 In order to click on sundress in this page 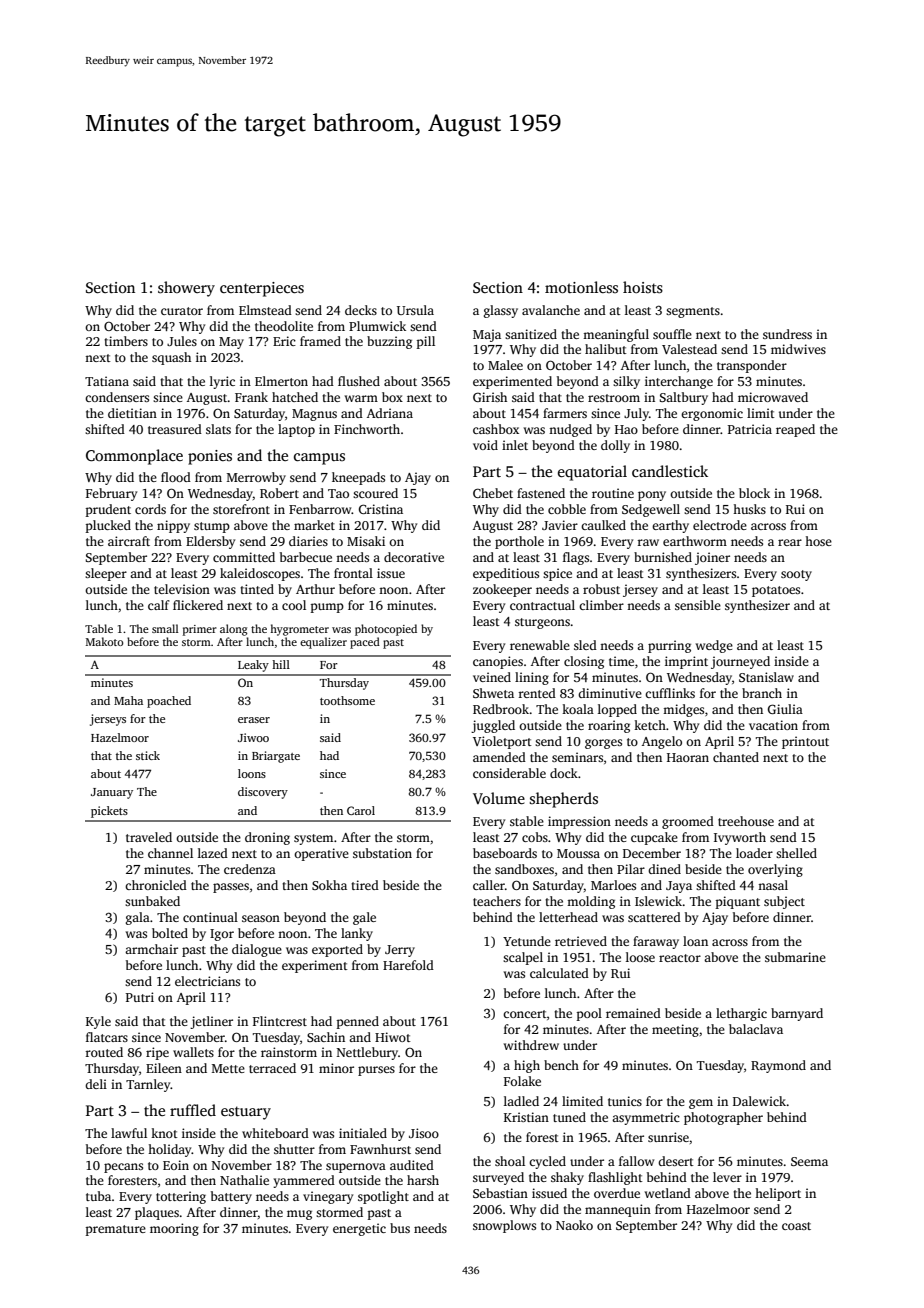, I will do `click(787, 334)`.
